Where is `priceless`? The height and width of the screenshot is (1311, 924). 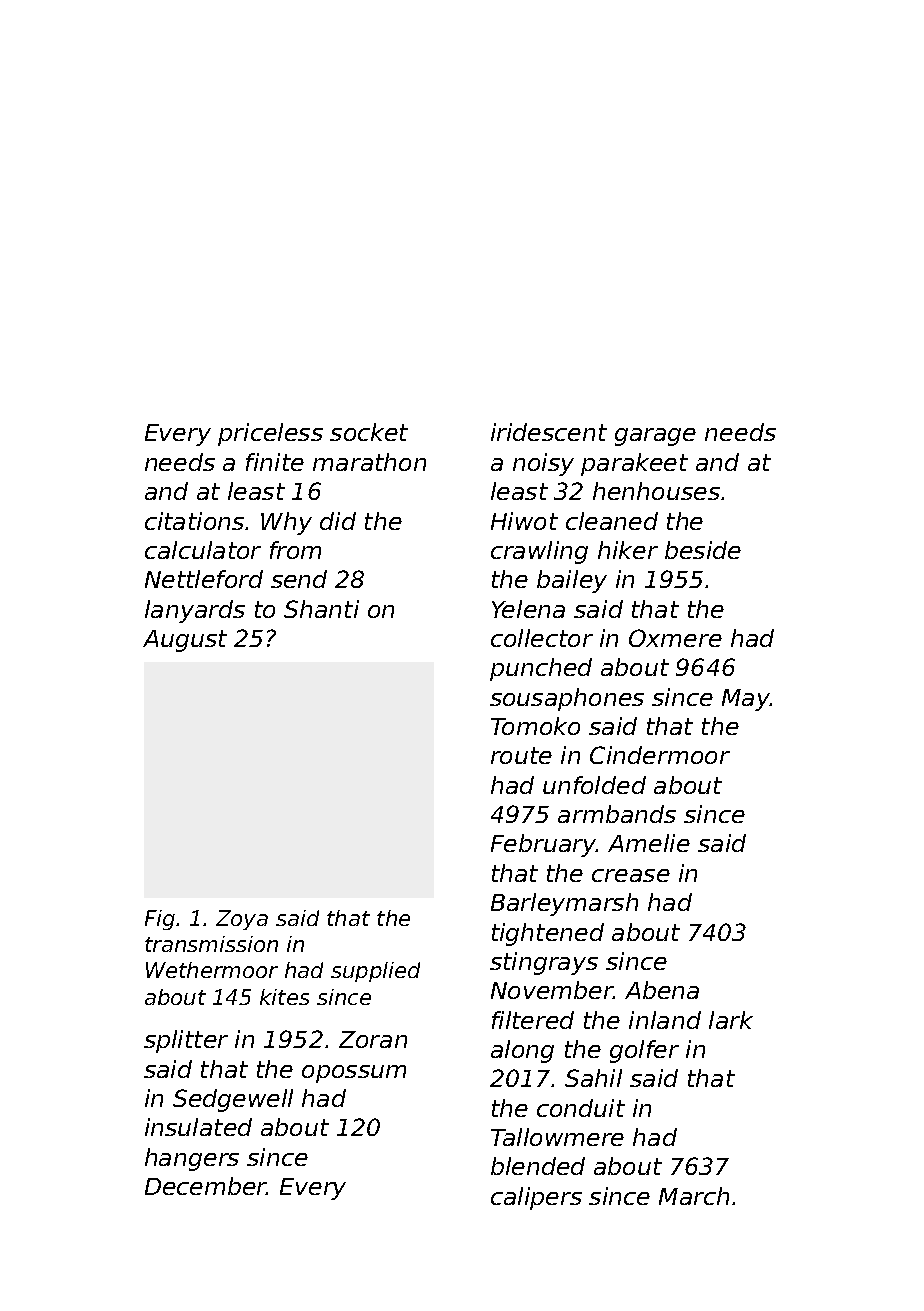
priceless is located at coordinates (270, 434).
